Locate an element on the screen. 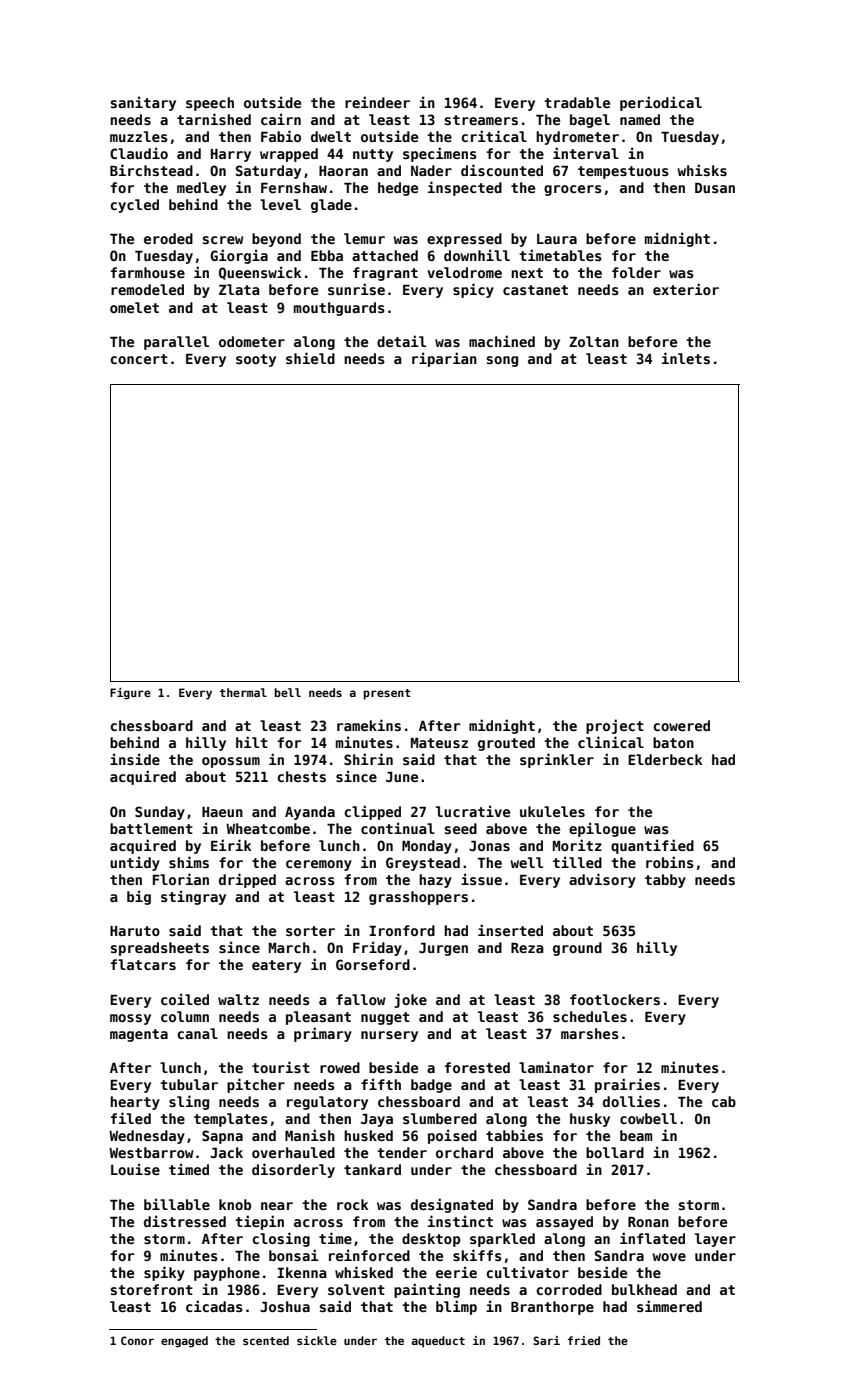 The height and width of the screenshot is (1400, 849). exterior is located at coordinates (686, 289).
